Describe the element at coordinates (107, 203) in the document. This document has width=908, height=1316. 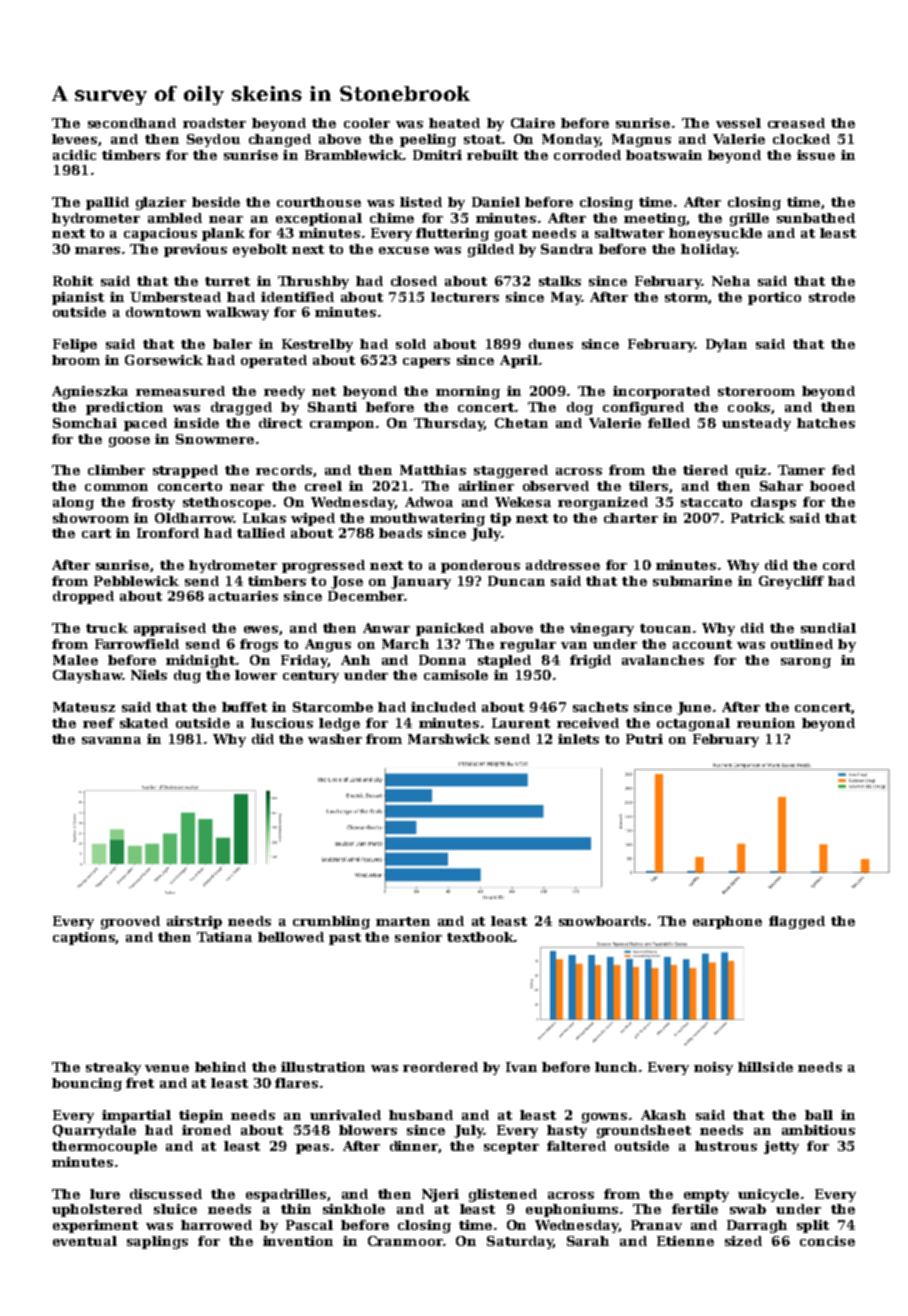
I see `pallid` at that location.
